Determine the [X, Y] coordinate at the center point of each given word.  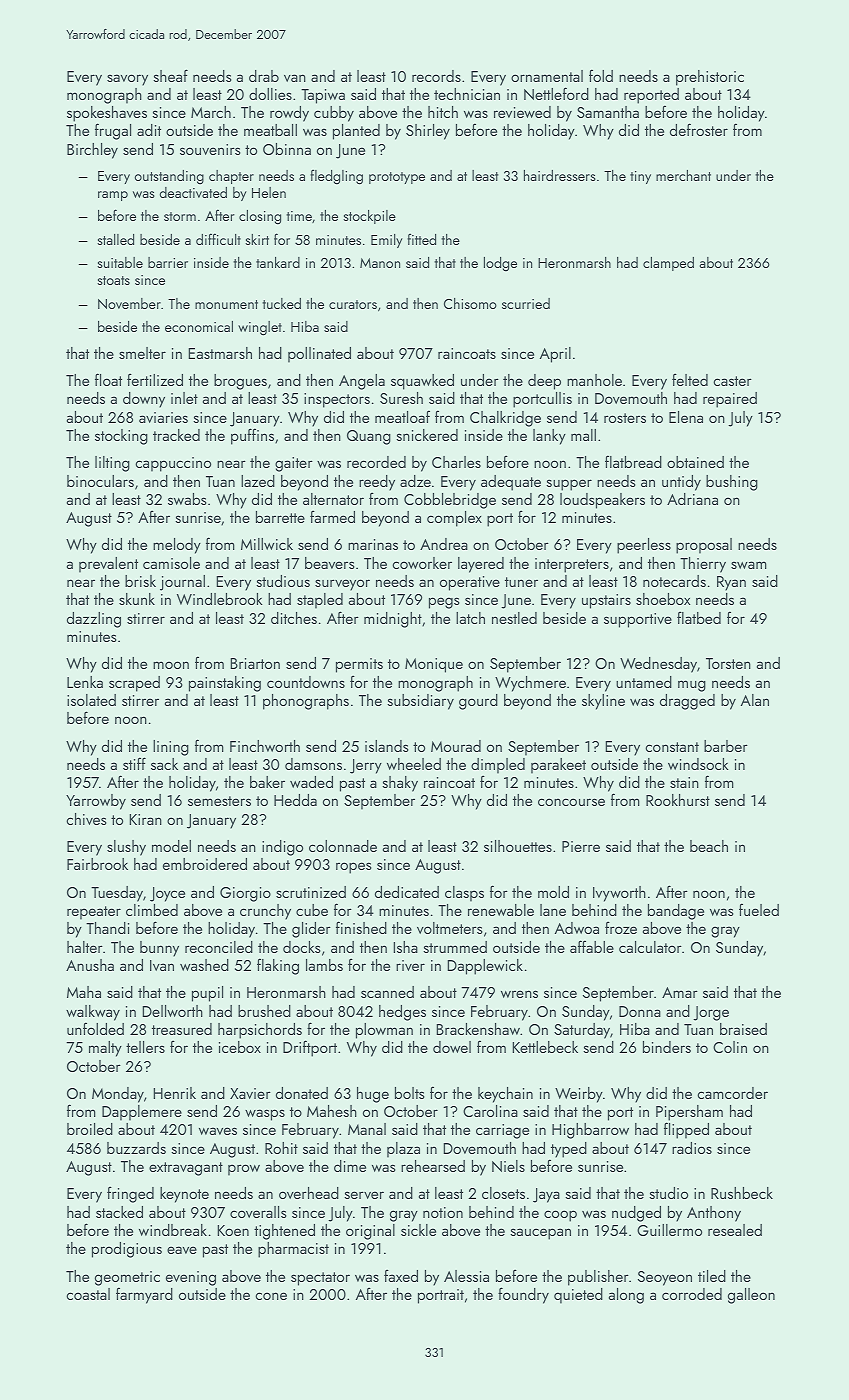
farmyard [144, 1295]
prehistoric [710, 78]
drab [264, 76]
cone [271, 1296]
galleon [751, 1296]
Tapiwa [323, 96]
